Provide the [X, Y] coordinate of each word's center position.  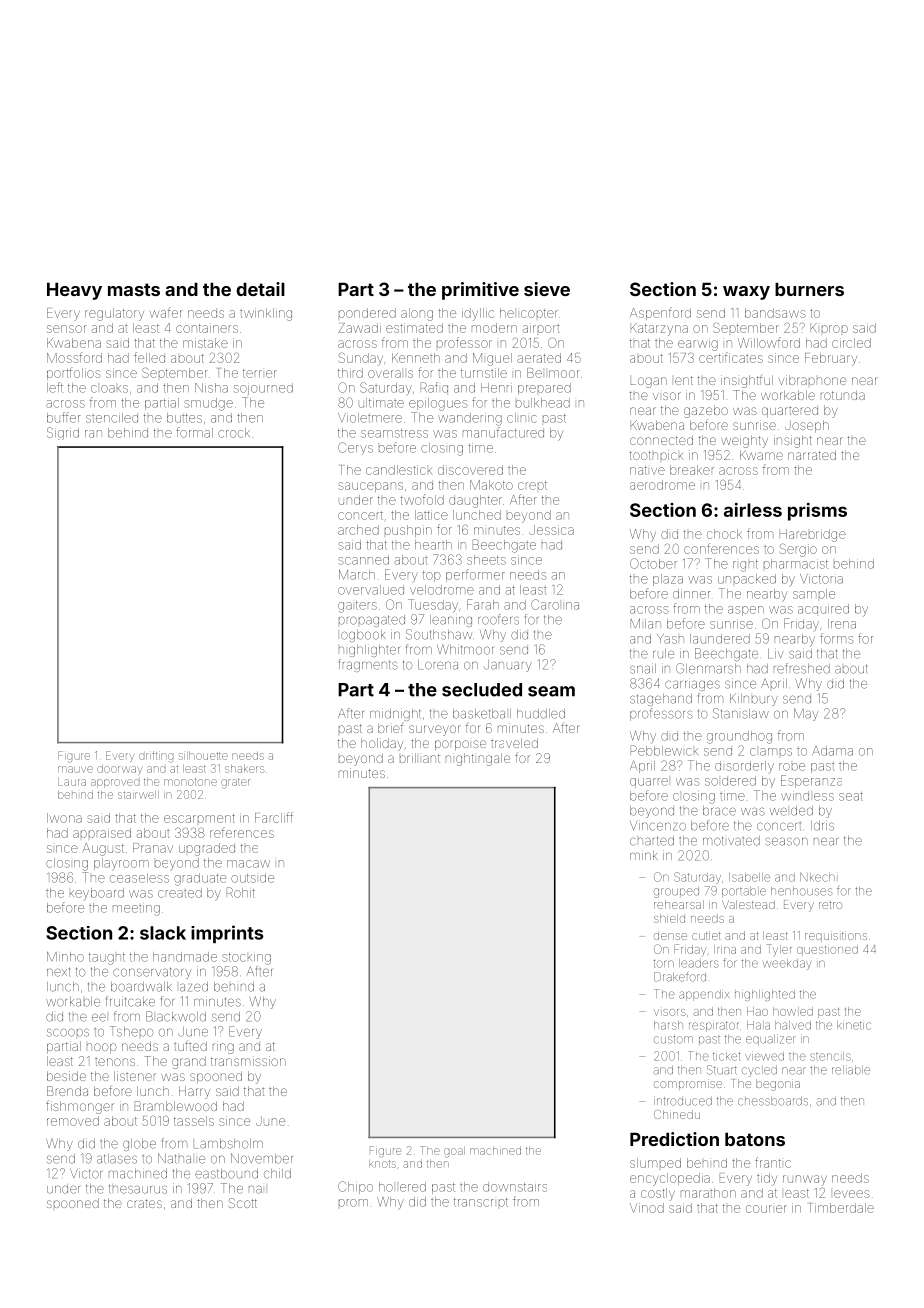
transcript [481, 1202]
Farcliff [274, 817]
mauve [75, 769]
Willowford [769, 342]
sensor [66, 329]
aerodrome [662, 485]
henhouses [802, 891]
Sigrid [63, 433]
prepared [544, 389]
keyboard [97, 893]
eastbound [226, 1174]
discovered [470, 470]
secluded [482, 690]
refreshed [802, 668]
